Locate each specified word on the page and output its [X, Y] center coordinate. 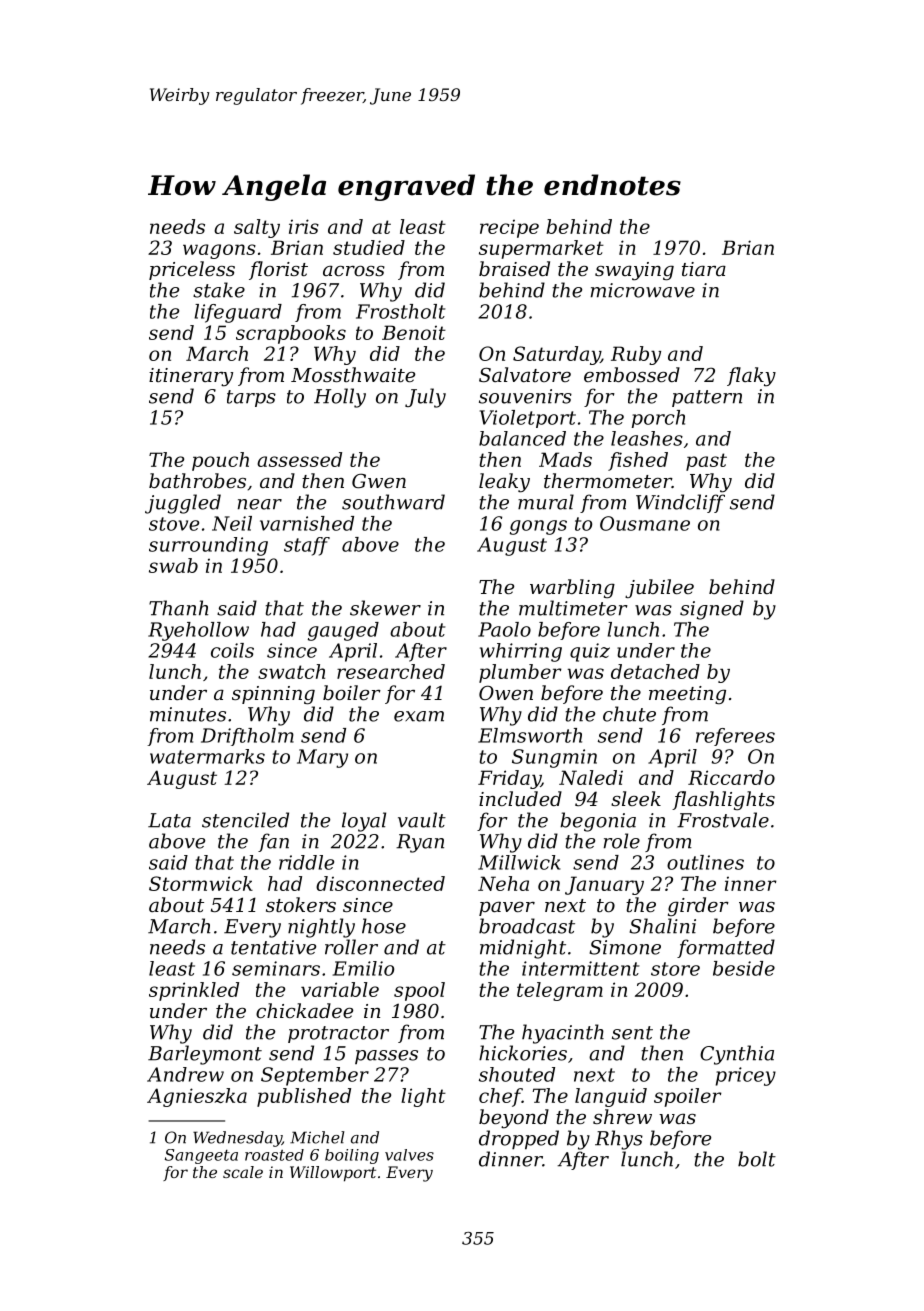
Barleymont [205, 1055]
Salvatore [525, 374]
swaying [634, 271]
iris [304, 226]
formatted [726, 948]
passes [386, 1057]
